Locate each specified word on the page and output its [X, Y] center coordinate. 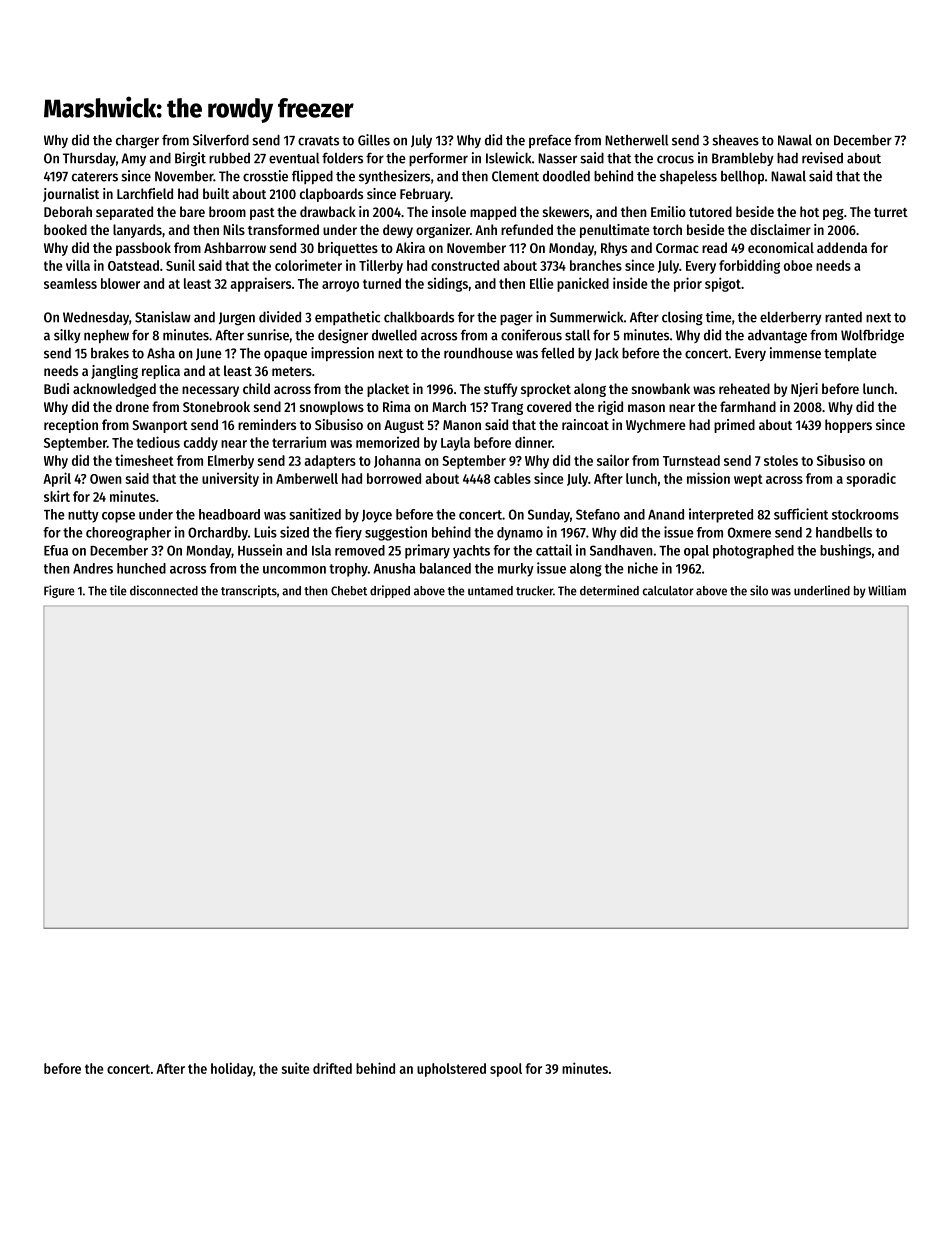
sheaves [735, 140]
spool [506, 1070]
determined [609, 590]
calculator [668, 591]
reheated [744, 388]
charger [137, 142]
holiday [232, 1069]
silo [759, 590]
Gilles [374, 140]
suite [295, 1068]
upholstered [451, 1070]
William [887, 590]
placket [388, 390]
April [57, 479]
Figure [59, 591]
